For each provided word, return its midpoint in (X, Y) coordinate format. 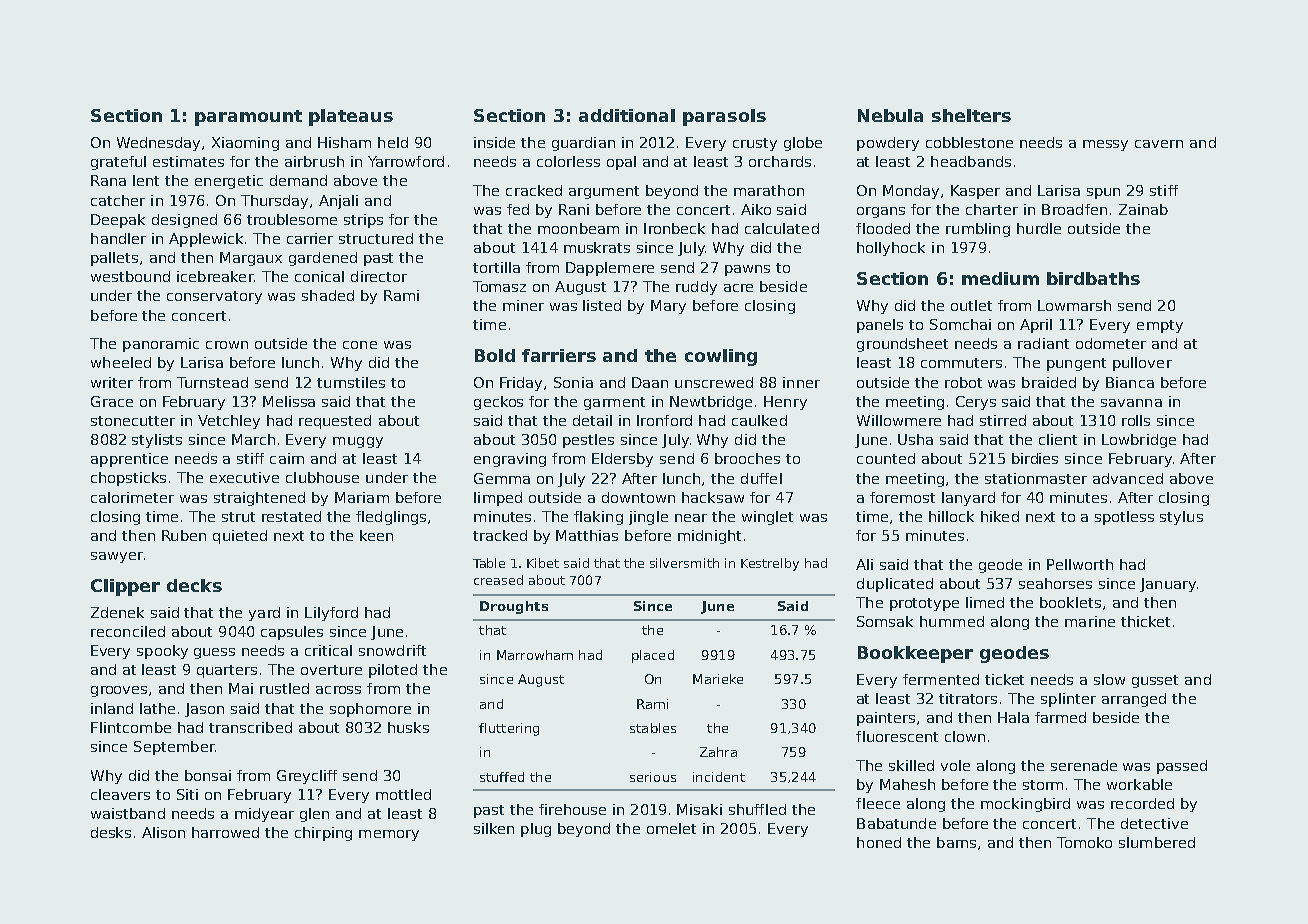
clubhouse (322, 477)
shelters (971, 115)
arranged (1134, 700)
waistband (128, 813)
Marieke (718, 679)
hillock (951, 516)
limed (985, 602)
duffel (761, 478)
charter (992, 209)
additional (627, 115)
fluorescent (897, 736)
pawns (747, 270)
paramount (248, 118)
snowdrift (392, 650)
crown (227, 345)
